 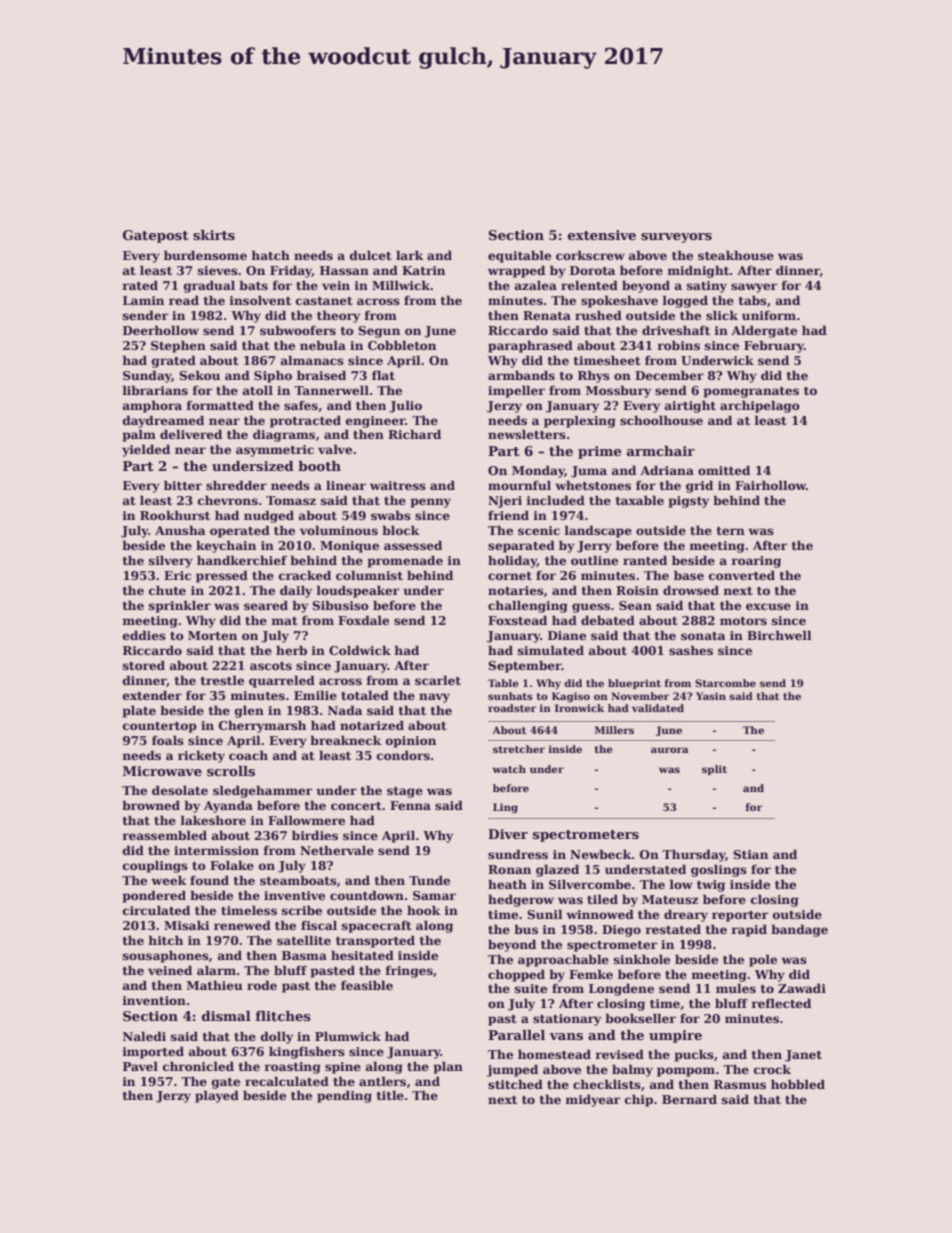 What do you see at coordinates (270, 255) in the page?
I see `hatch` at bounding box center [270, 255].
